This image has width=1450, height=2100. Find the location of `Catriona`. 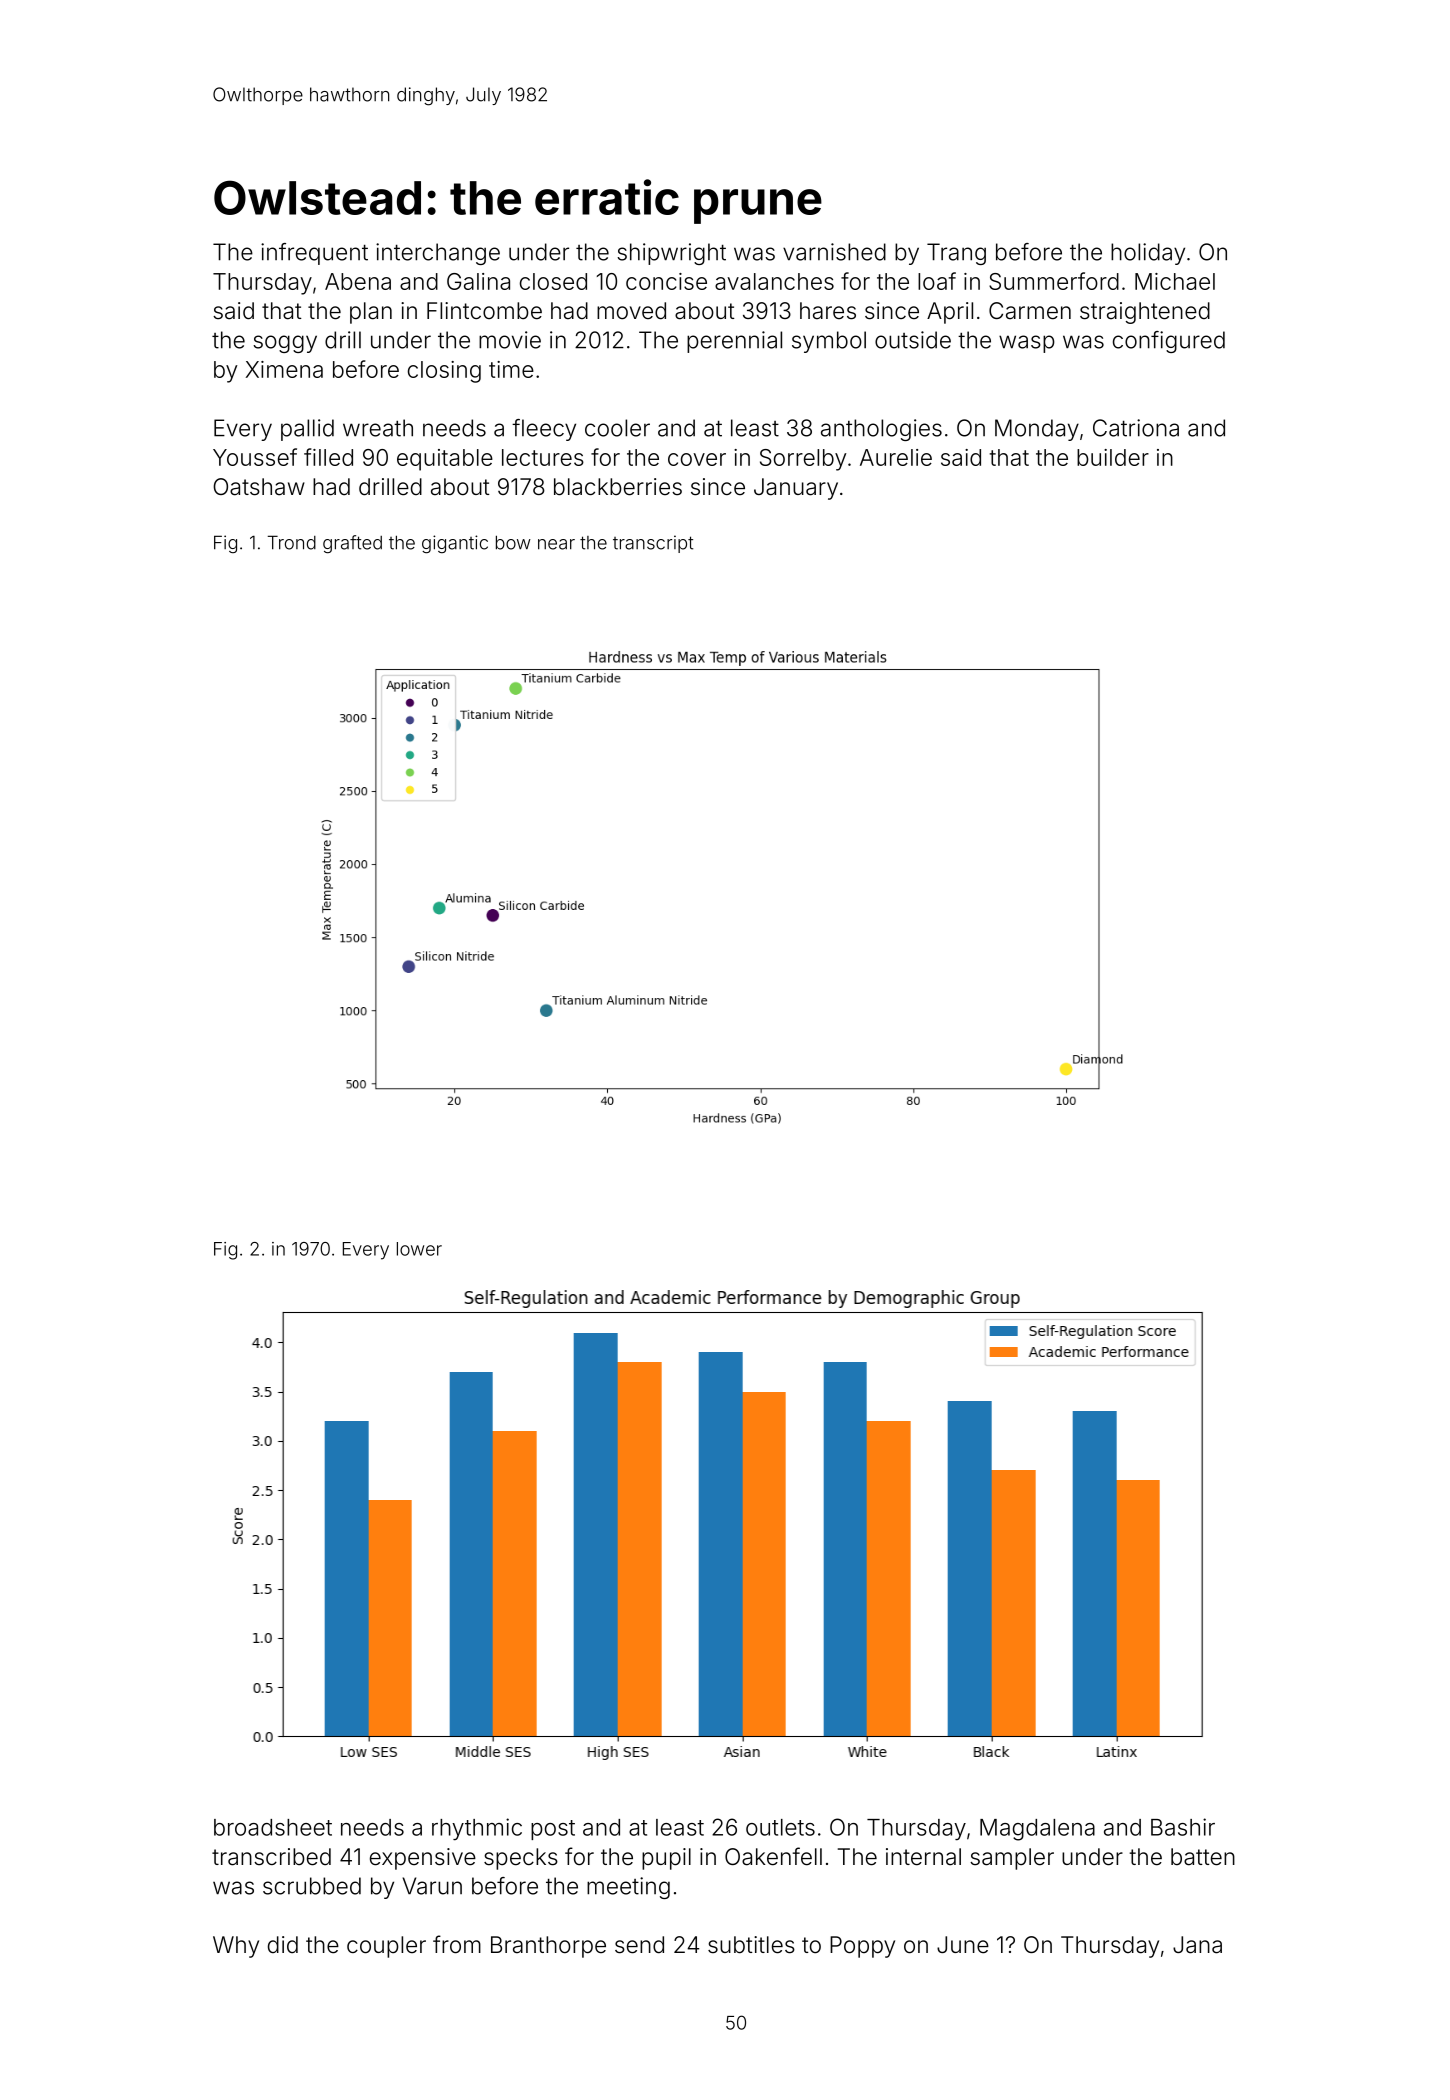

Catriona is located at coordinates (1136, 428).
